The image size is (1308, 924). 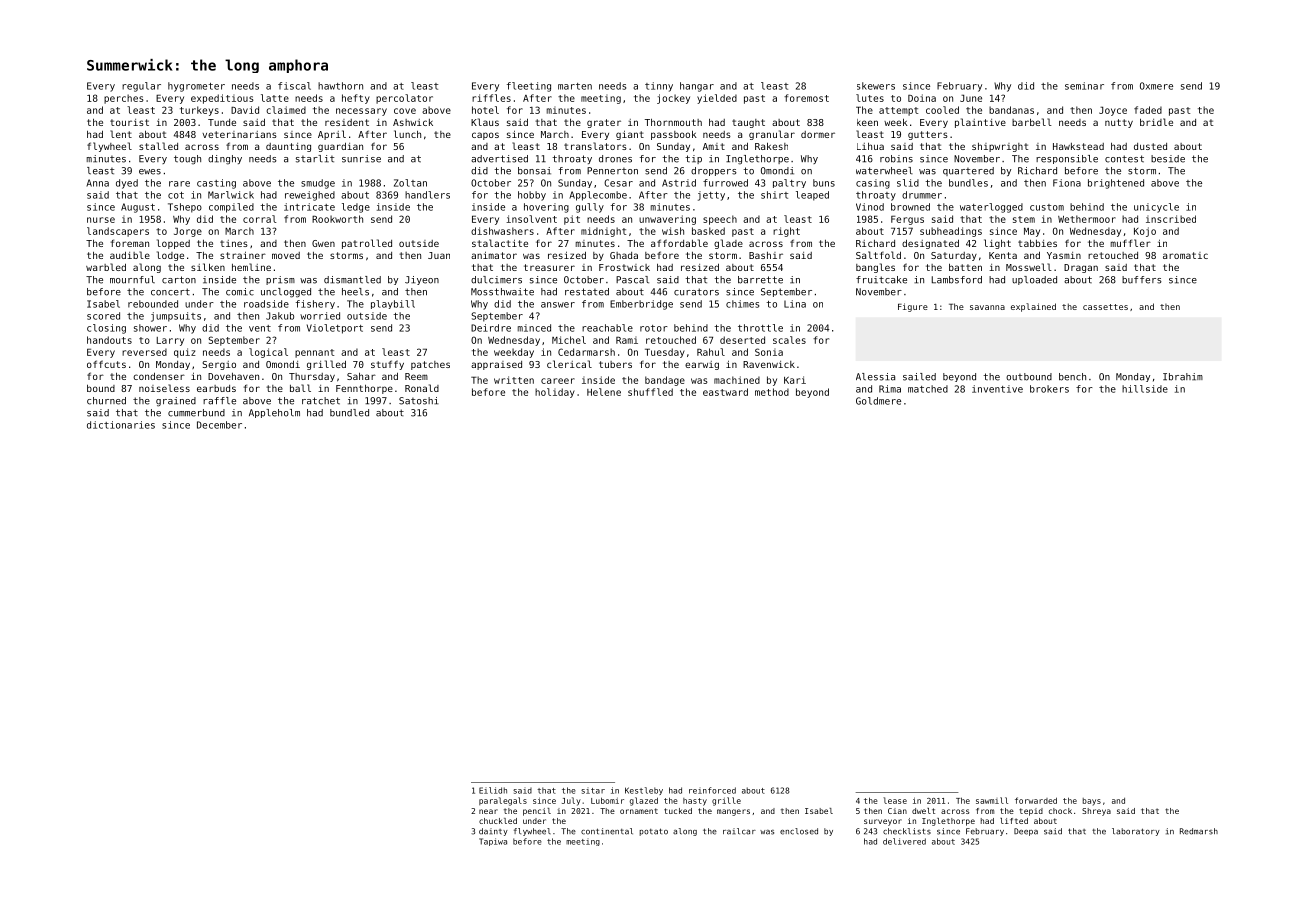 What do you see at coordinates (534, 328) in the image?
I see `minced` at bounding box center [534, 328].
